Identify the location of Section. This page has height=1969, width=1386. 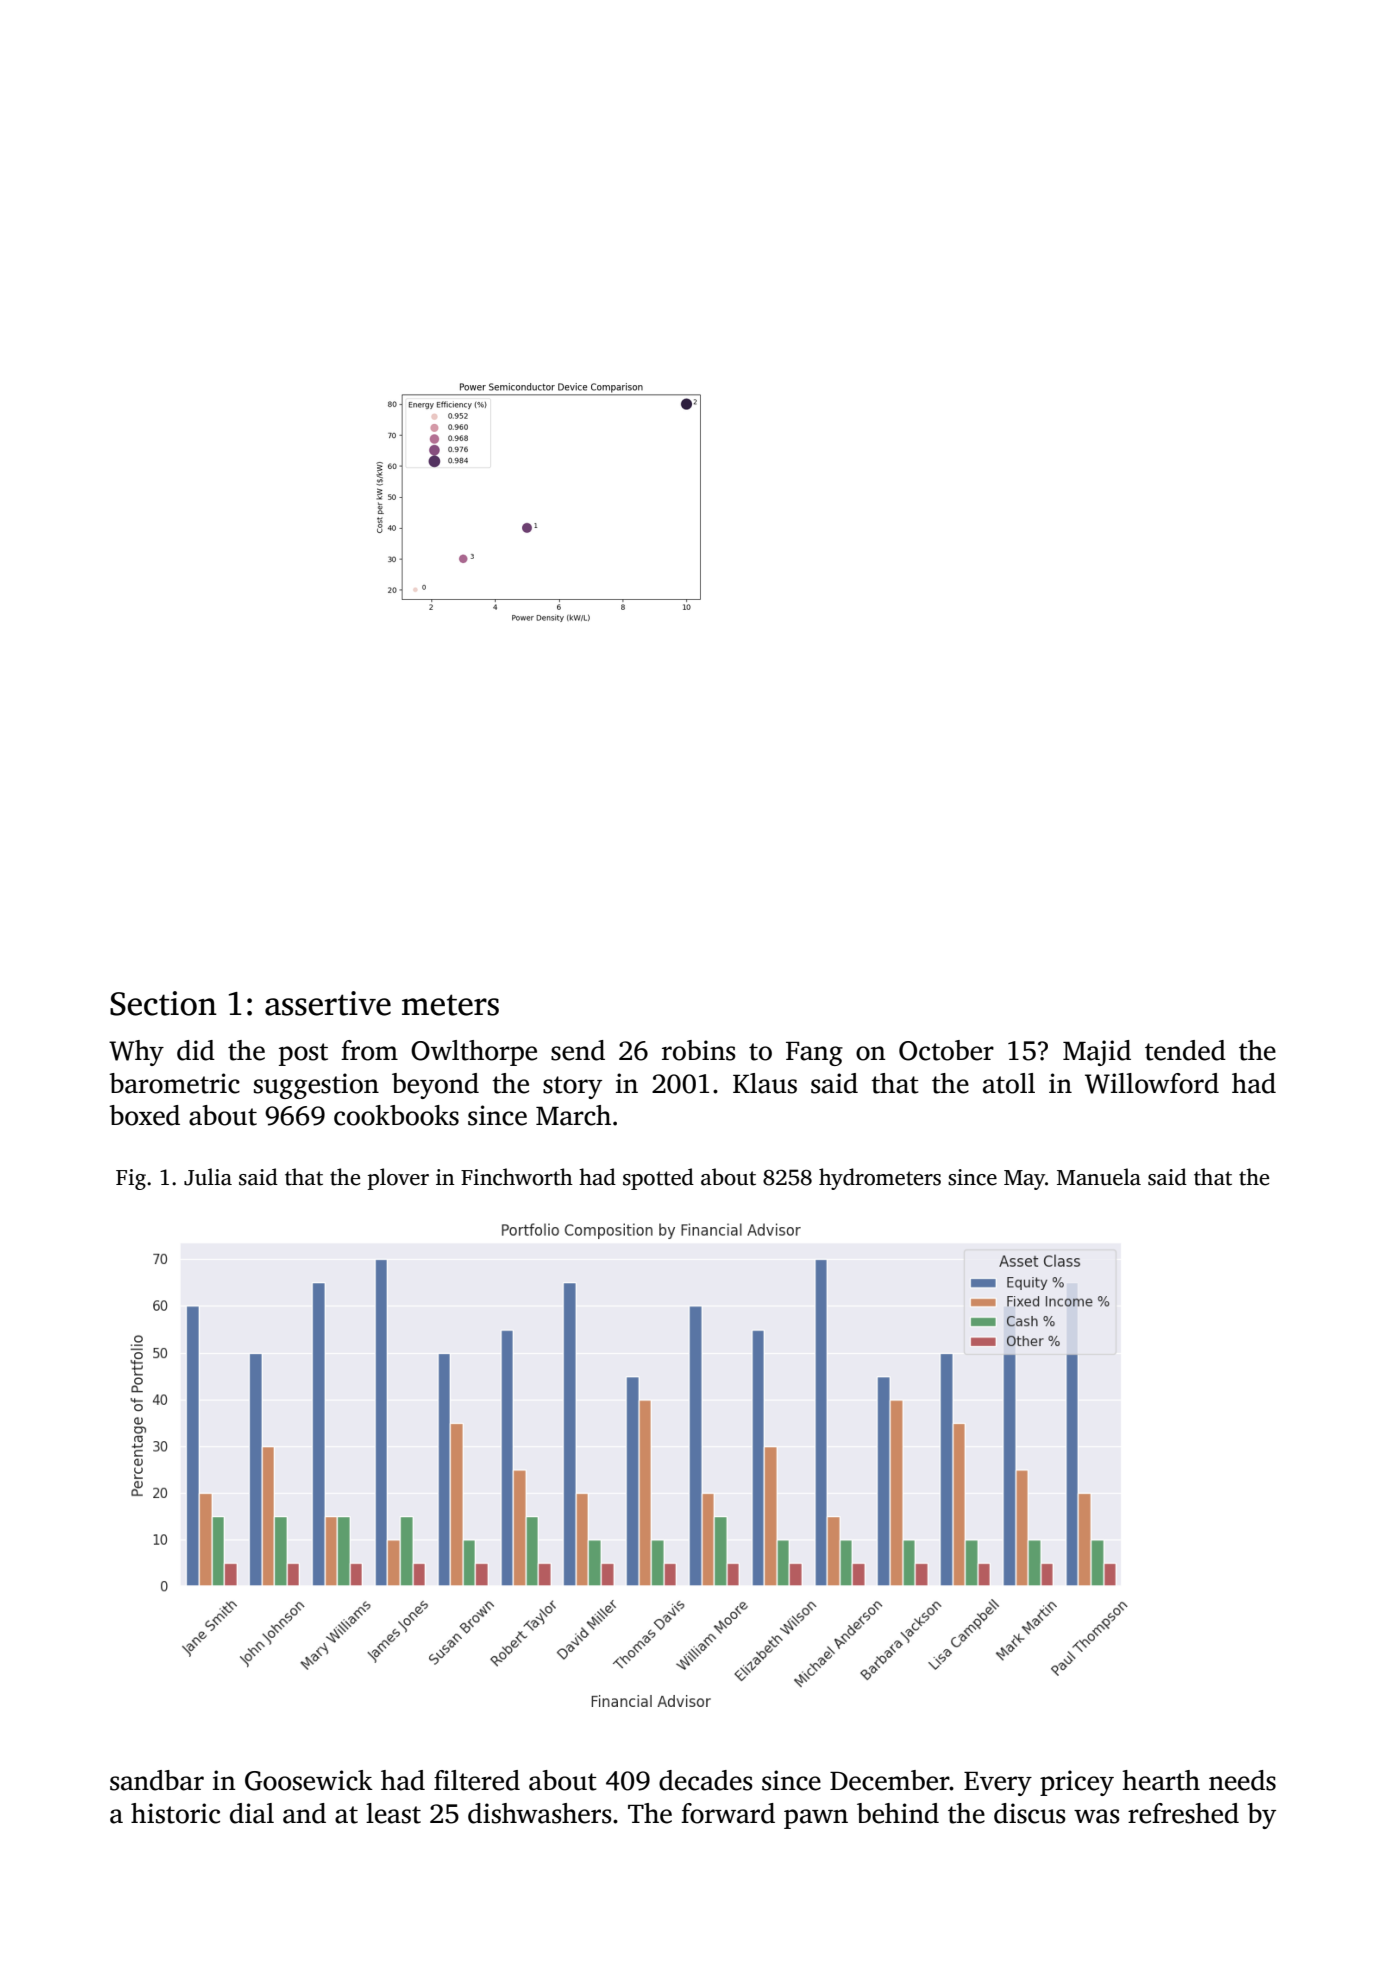
(163, 1003).
